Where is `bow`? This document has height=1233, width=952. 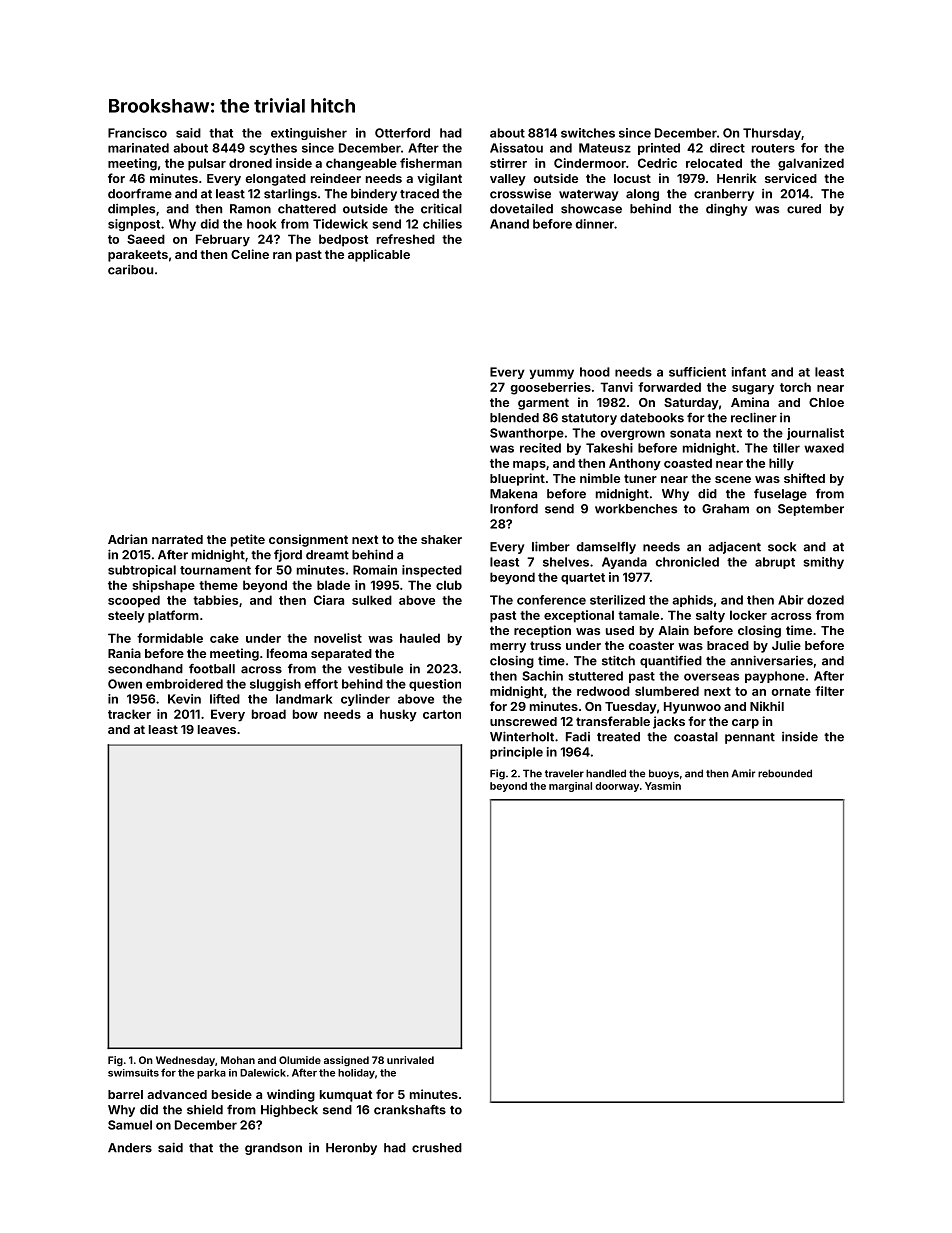 bow is located at coordinates (305, 714).
